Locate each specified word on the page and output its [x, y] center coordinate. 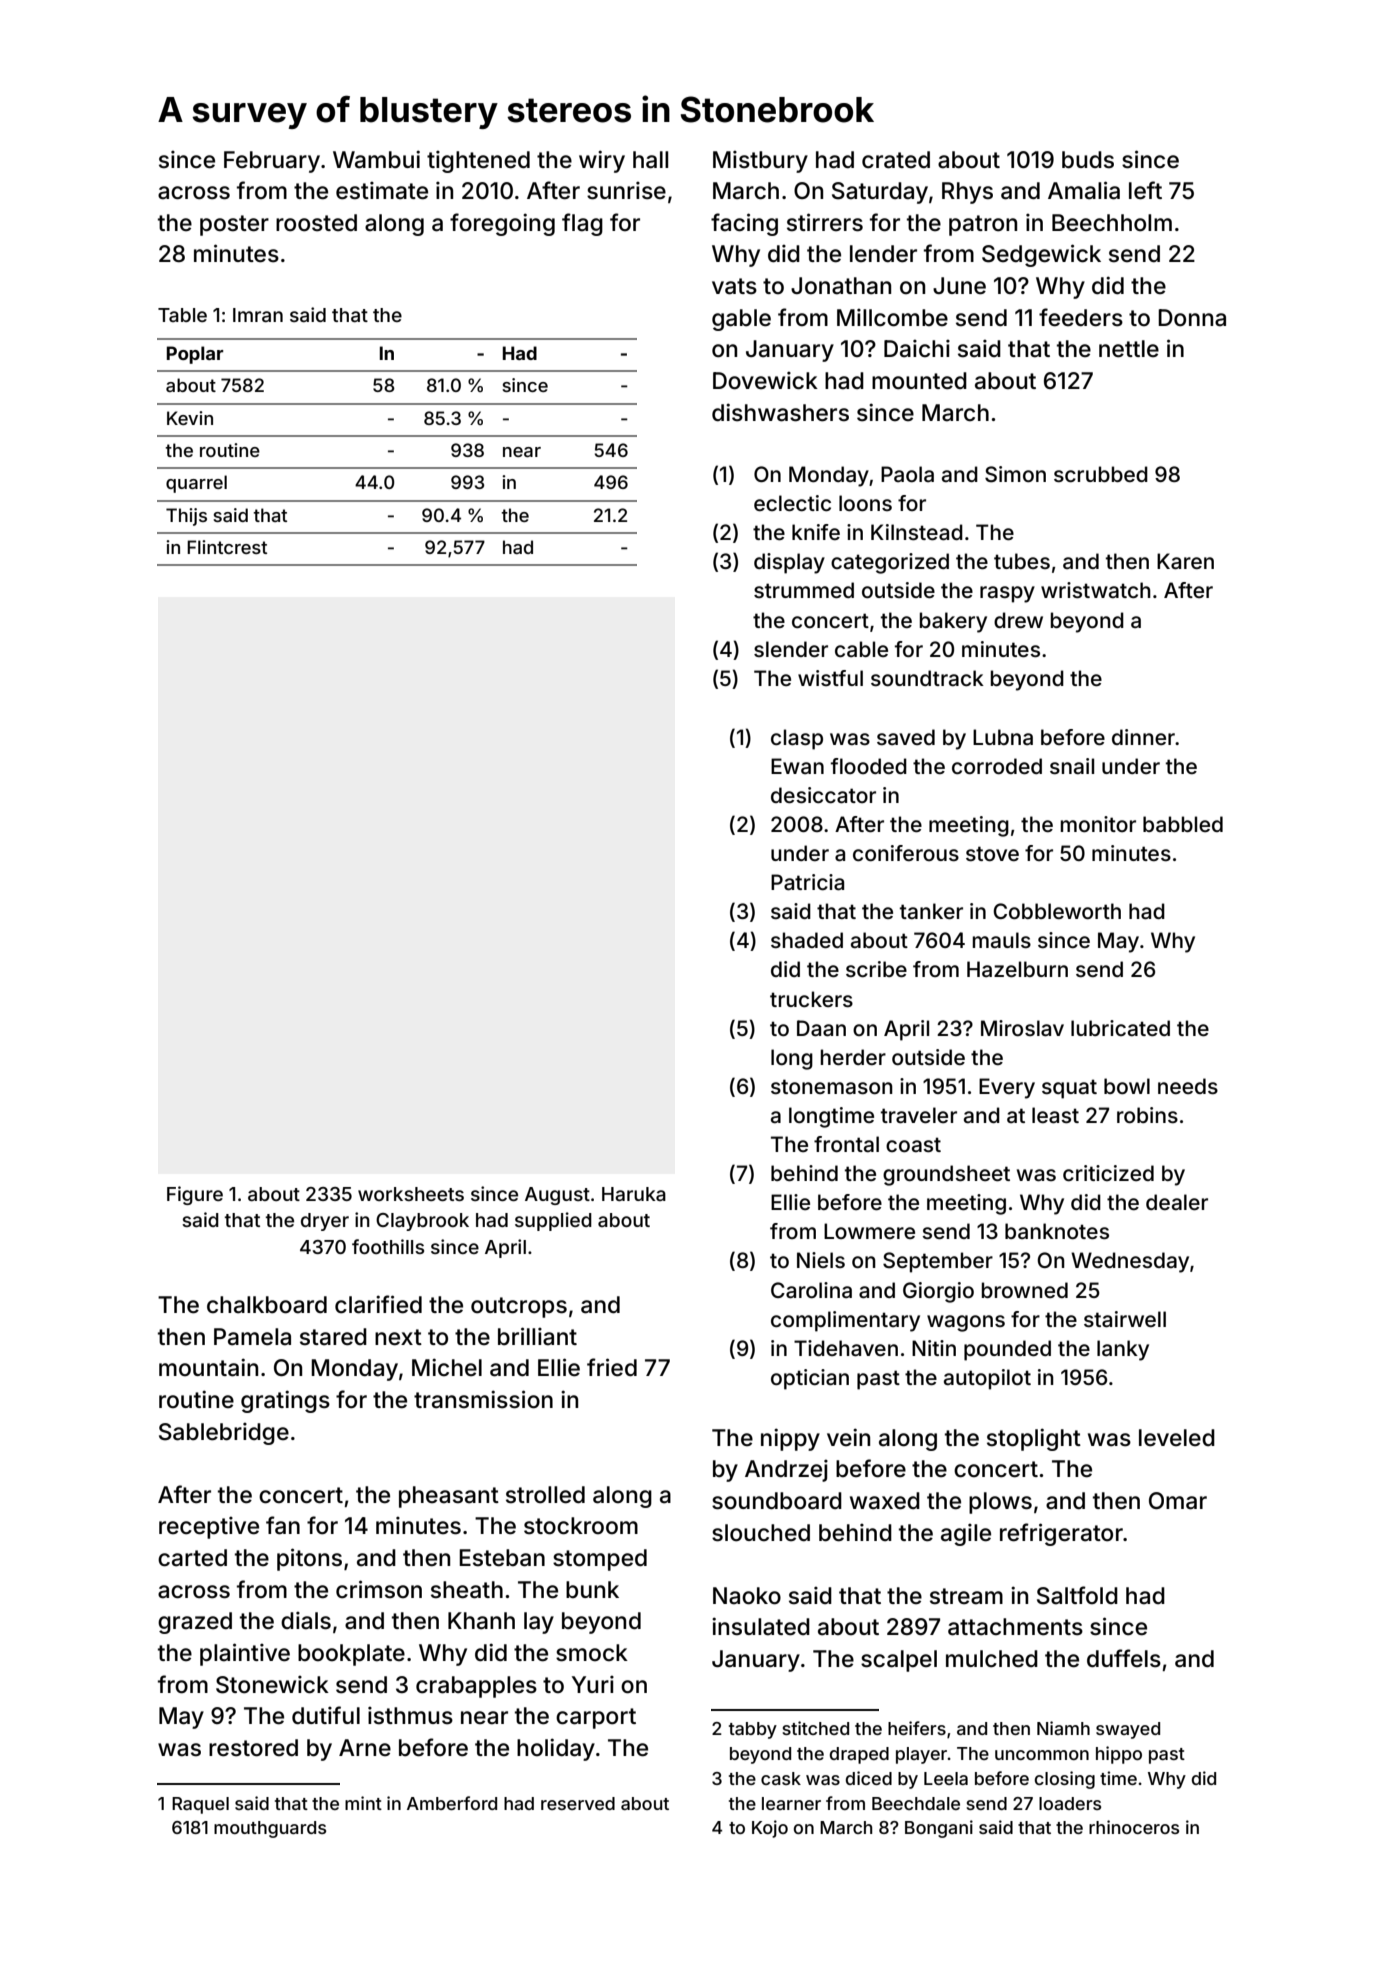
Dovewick [765, 380]
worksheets [411, 1194]
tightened [478, 161]
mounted [919, 381]
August [557, 1196]
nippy [790, 1439]
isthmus [410, 1715]
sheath [467, 1590]
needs [1188, 1086]
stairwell [1125, 1319]
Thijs [186, 517]
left [1145, 190]
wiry [602, 161]
